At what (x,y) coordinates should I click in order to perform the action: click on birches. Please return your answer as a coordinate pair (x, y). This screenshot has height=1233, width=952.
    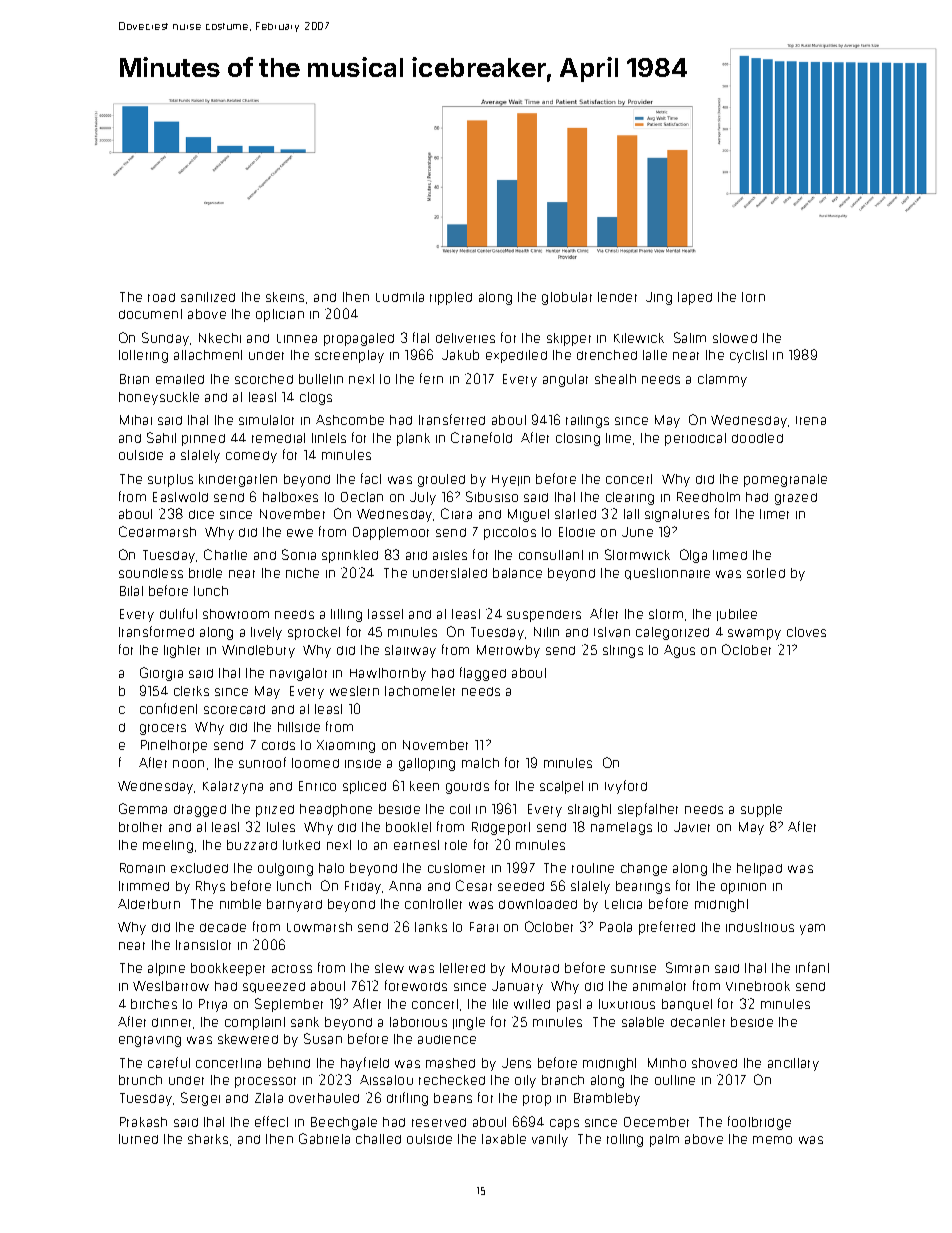
    Looking at the image, I should click on (154, 1004).
